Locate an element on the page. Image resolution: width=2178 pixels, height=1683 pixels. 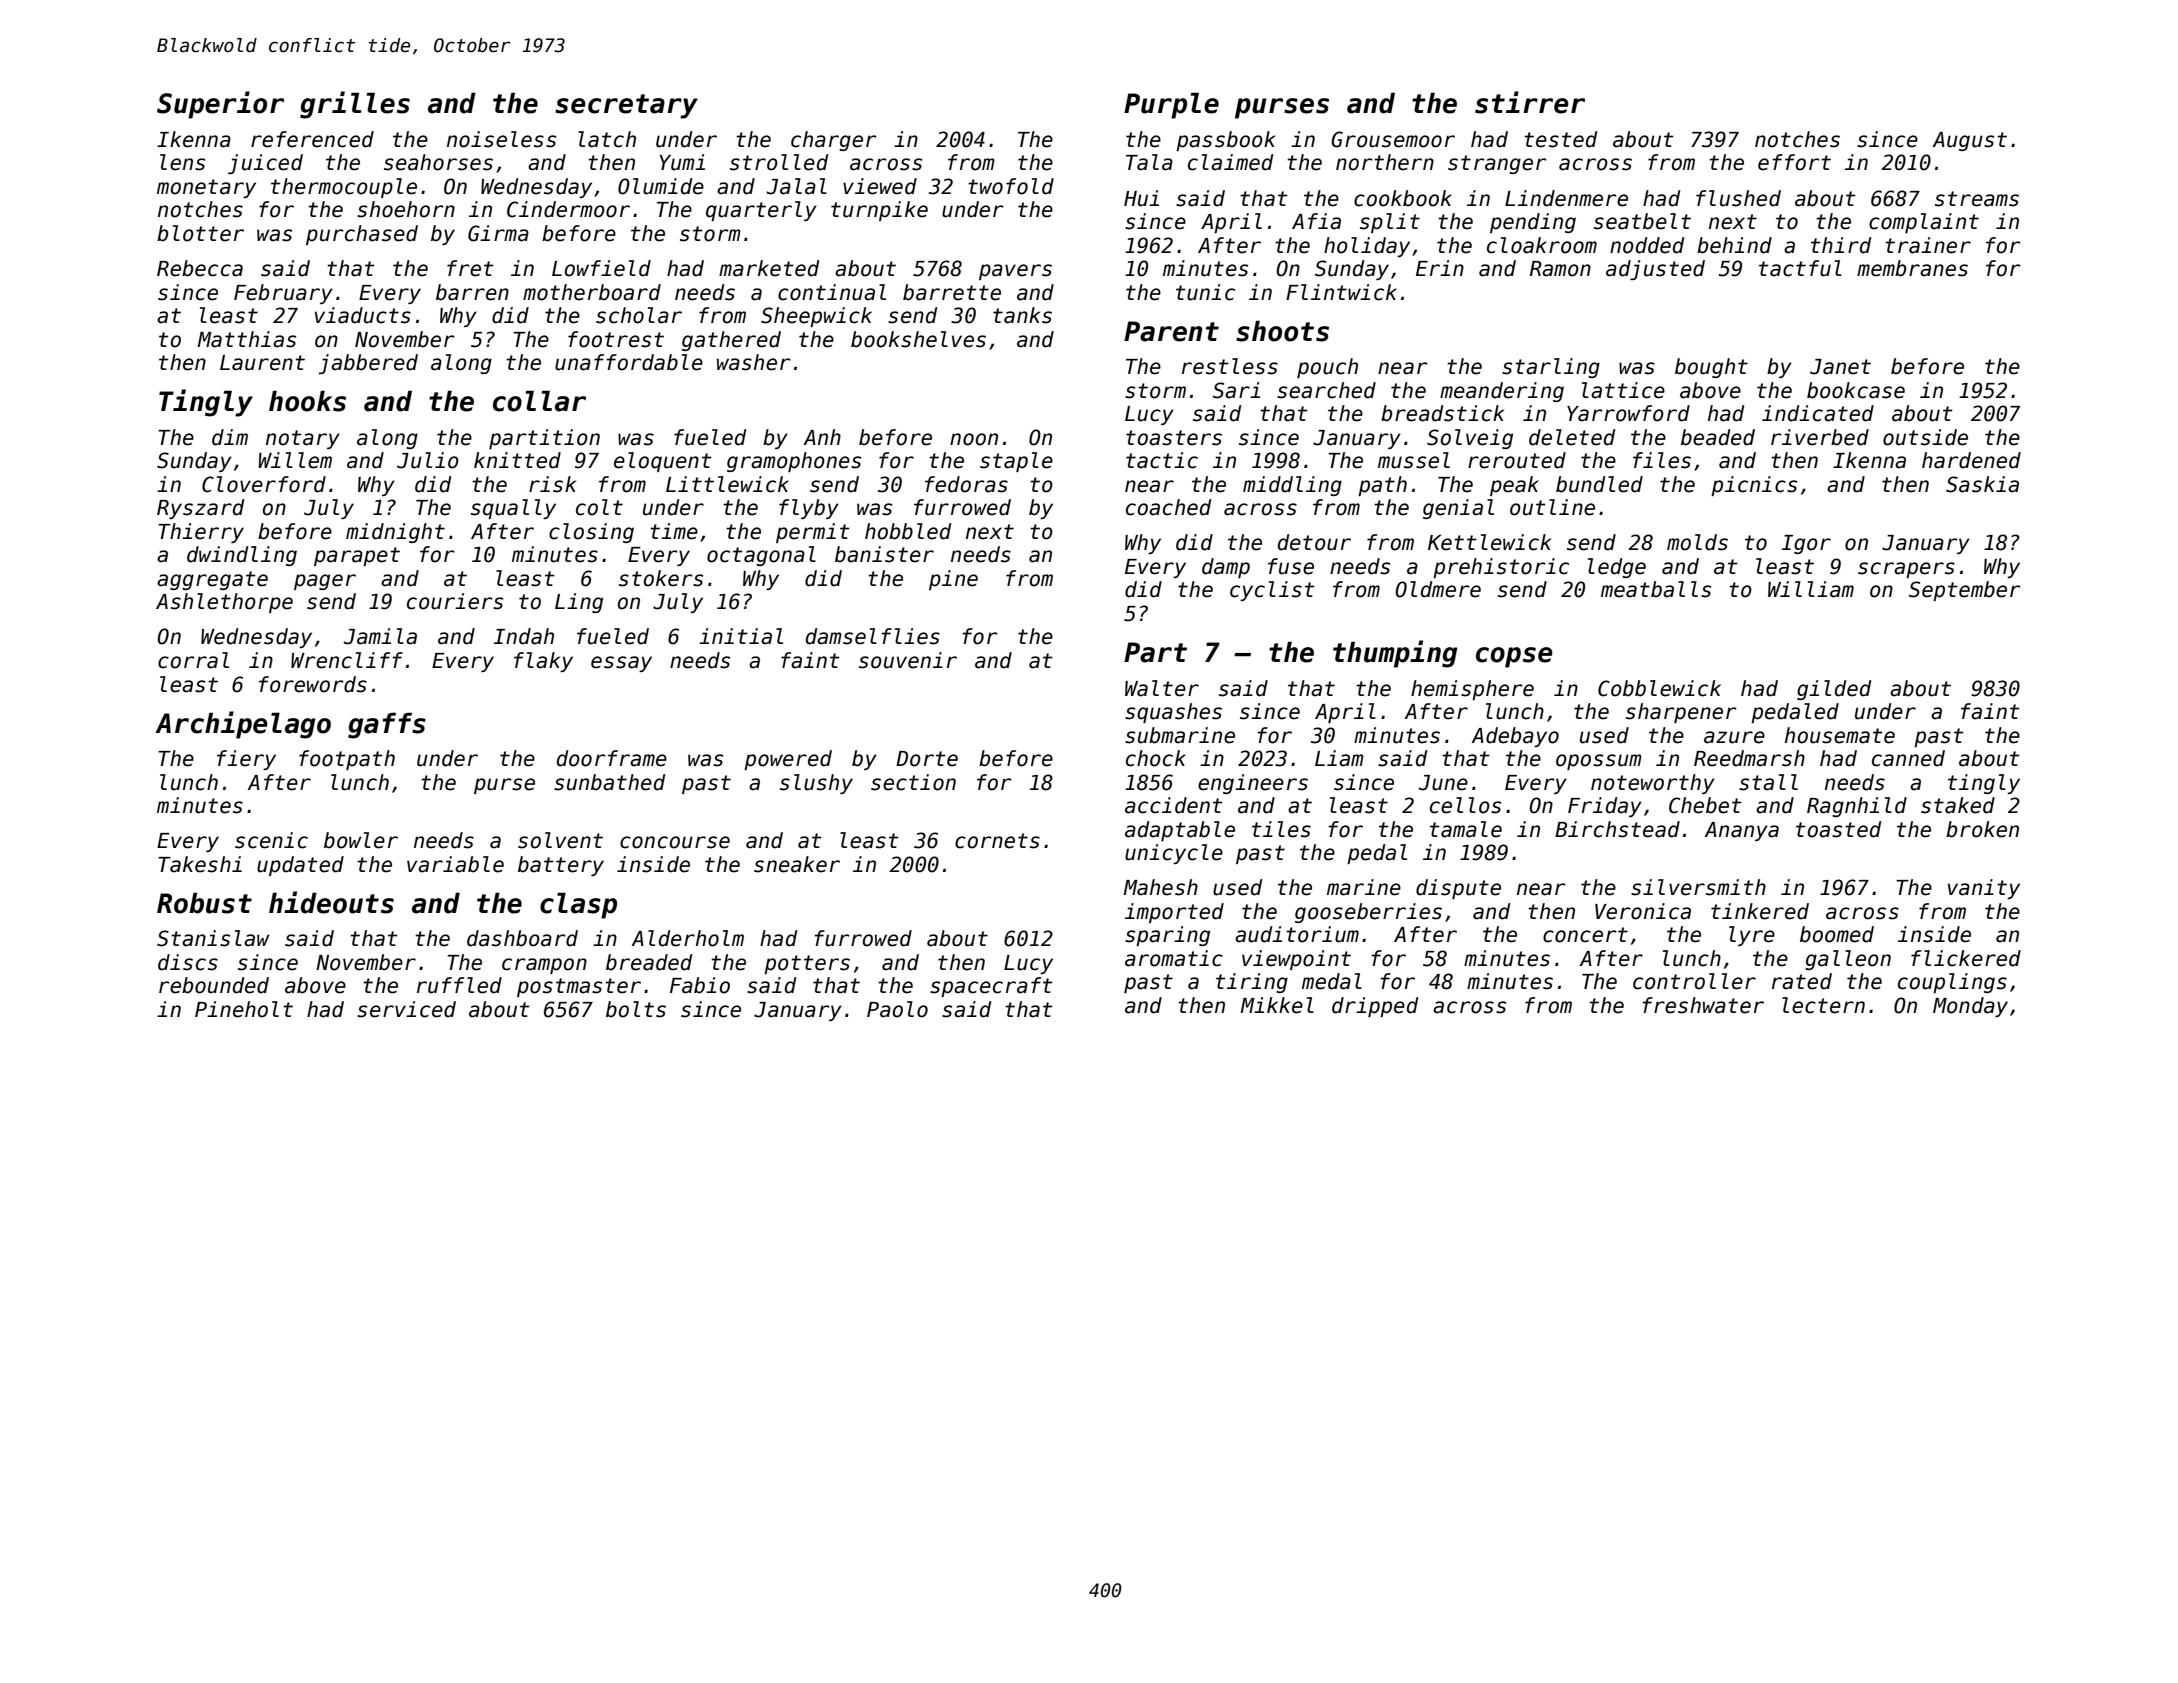
essay is located at coordinates (621, 664).
